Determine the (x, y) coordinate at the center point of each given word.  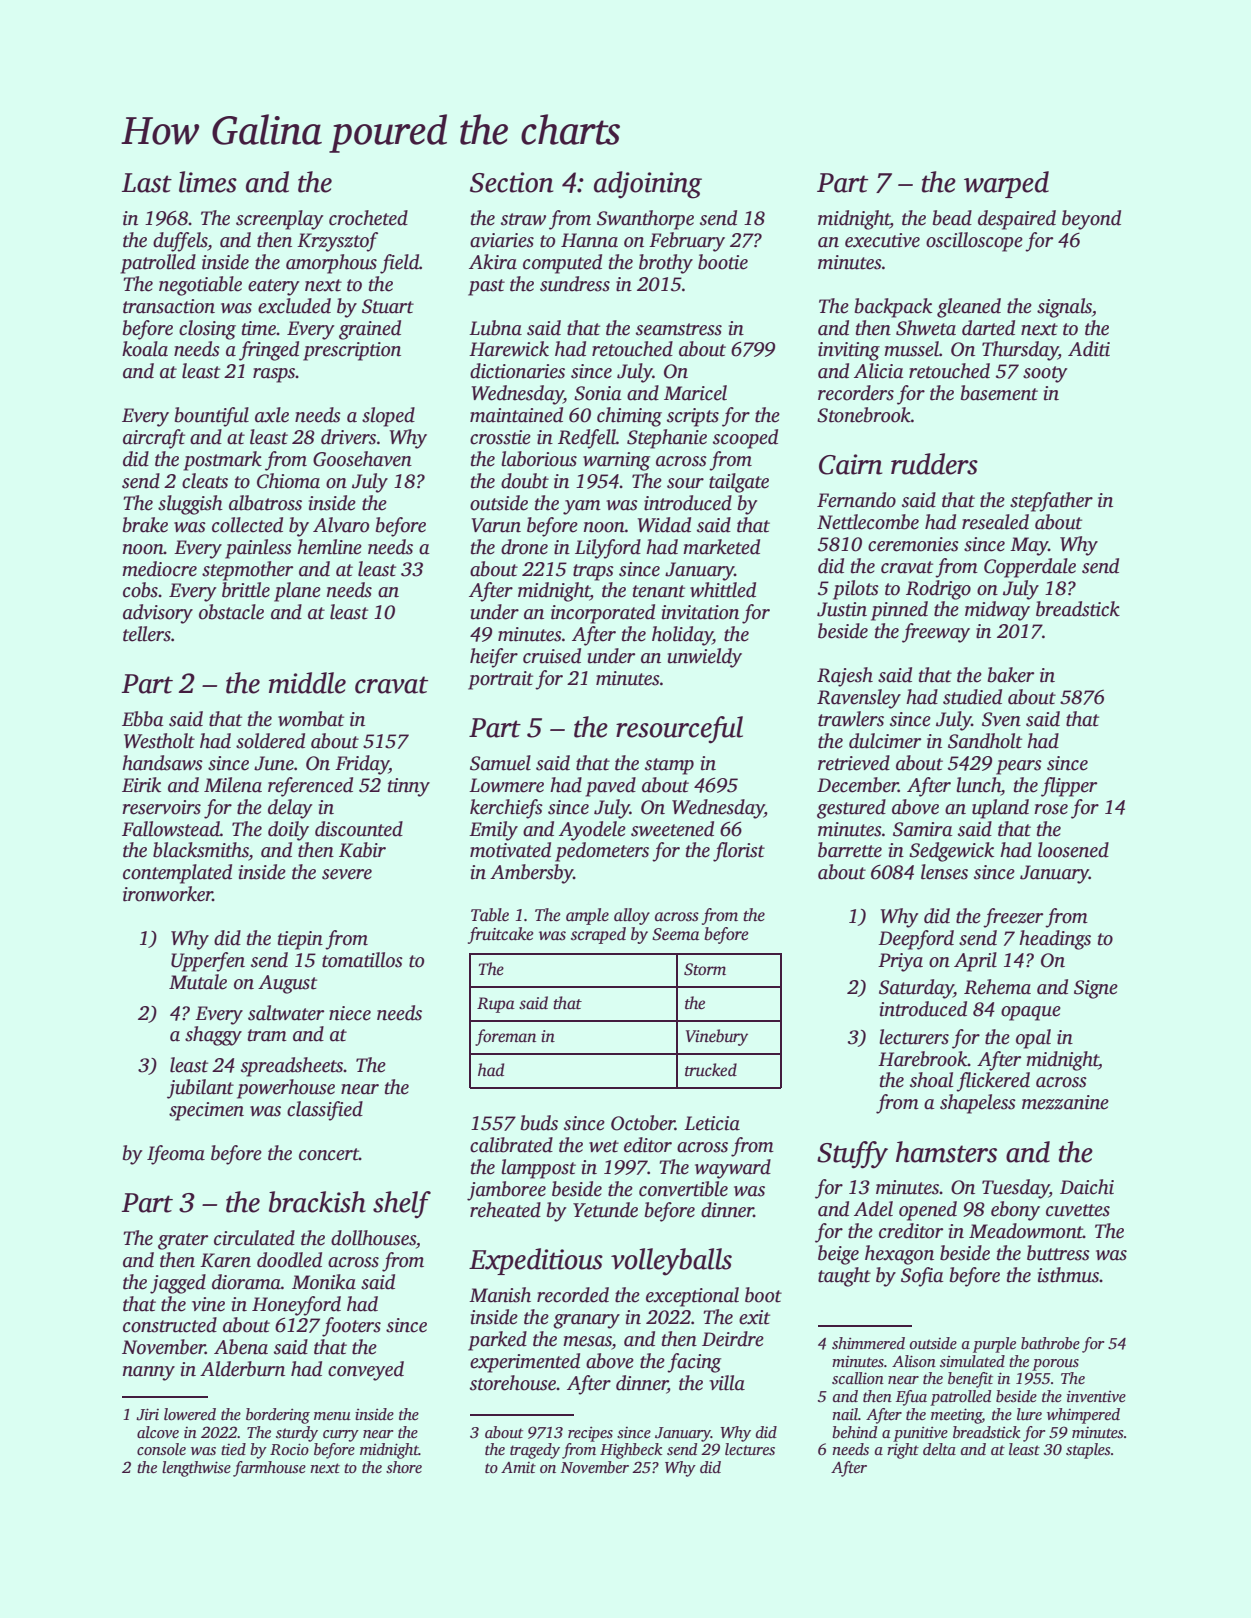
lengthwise (196, 1469)
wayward (733, 1169)
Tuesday (1015, 1189)
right (903, 1451)
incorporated (603, 614)
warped (1006, 184)
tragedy (535, 1451)
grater (183, 1241)
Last (147, 183)
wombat (311, 719)
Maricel (695, 393)
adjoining (648, 185)
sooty (1045, 374)
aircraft (154, 439)
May (1029, 546)
